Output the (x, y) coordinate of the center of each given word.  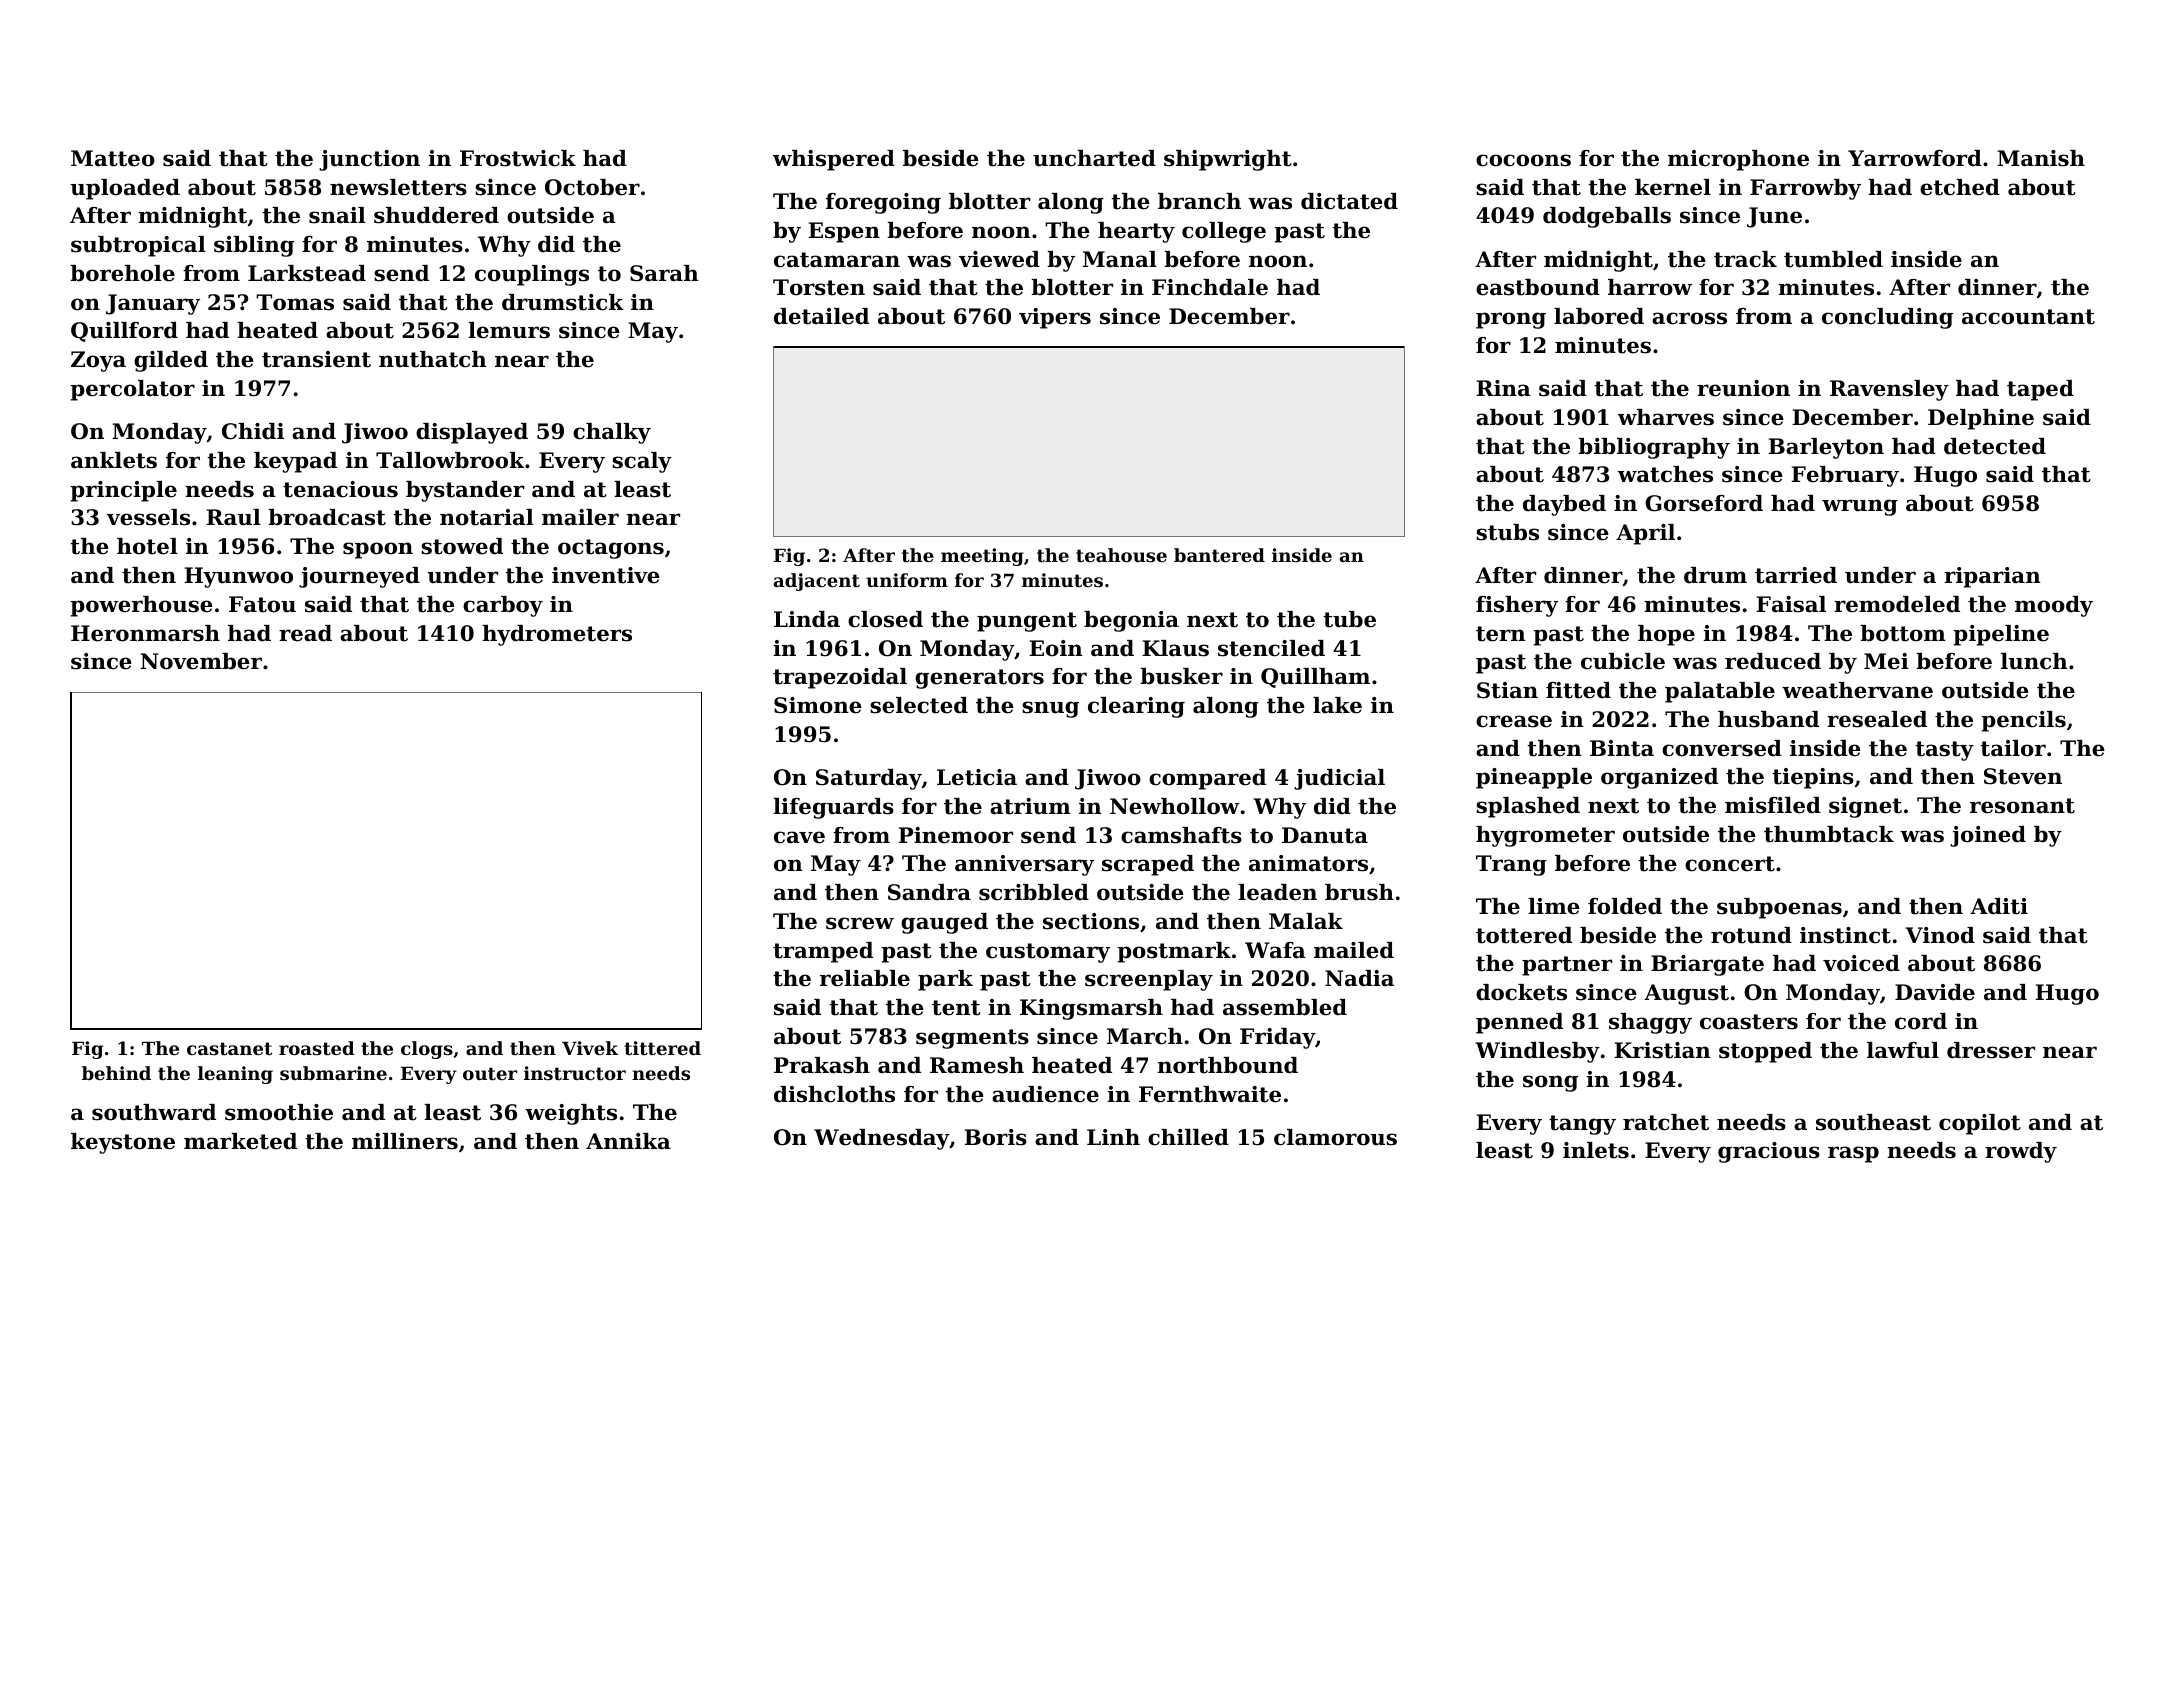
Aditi (1999, 906)
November (201, 661)
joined (1988, 836)
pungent (1027, 622)
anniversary (1024, 865)
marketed (240, 1141)
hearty (1136, 232)
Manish (2041, 158)
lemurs (509, 330)
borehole (122, 273)
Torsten (819, 287)
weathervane (1857, 690)
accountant (2028, 317)
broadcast (327, 517)
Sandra (929, 892)
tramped (823, 952)
